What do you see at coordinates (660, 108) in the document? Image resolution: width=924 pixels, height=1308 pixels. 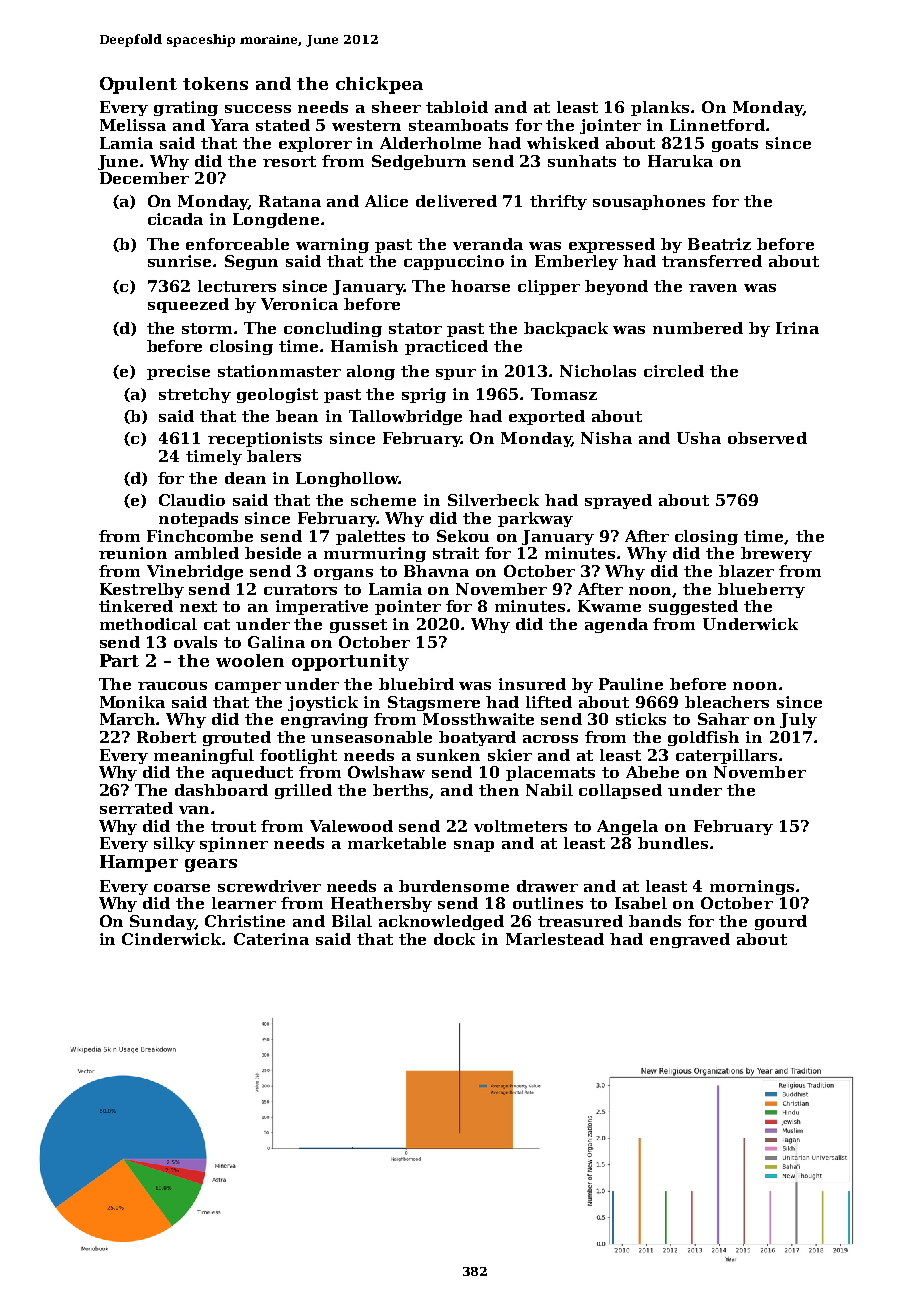 I see `planks` at bounding box center [660, 108].
